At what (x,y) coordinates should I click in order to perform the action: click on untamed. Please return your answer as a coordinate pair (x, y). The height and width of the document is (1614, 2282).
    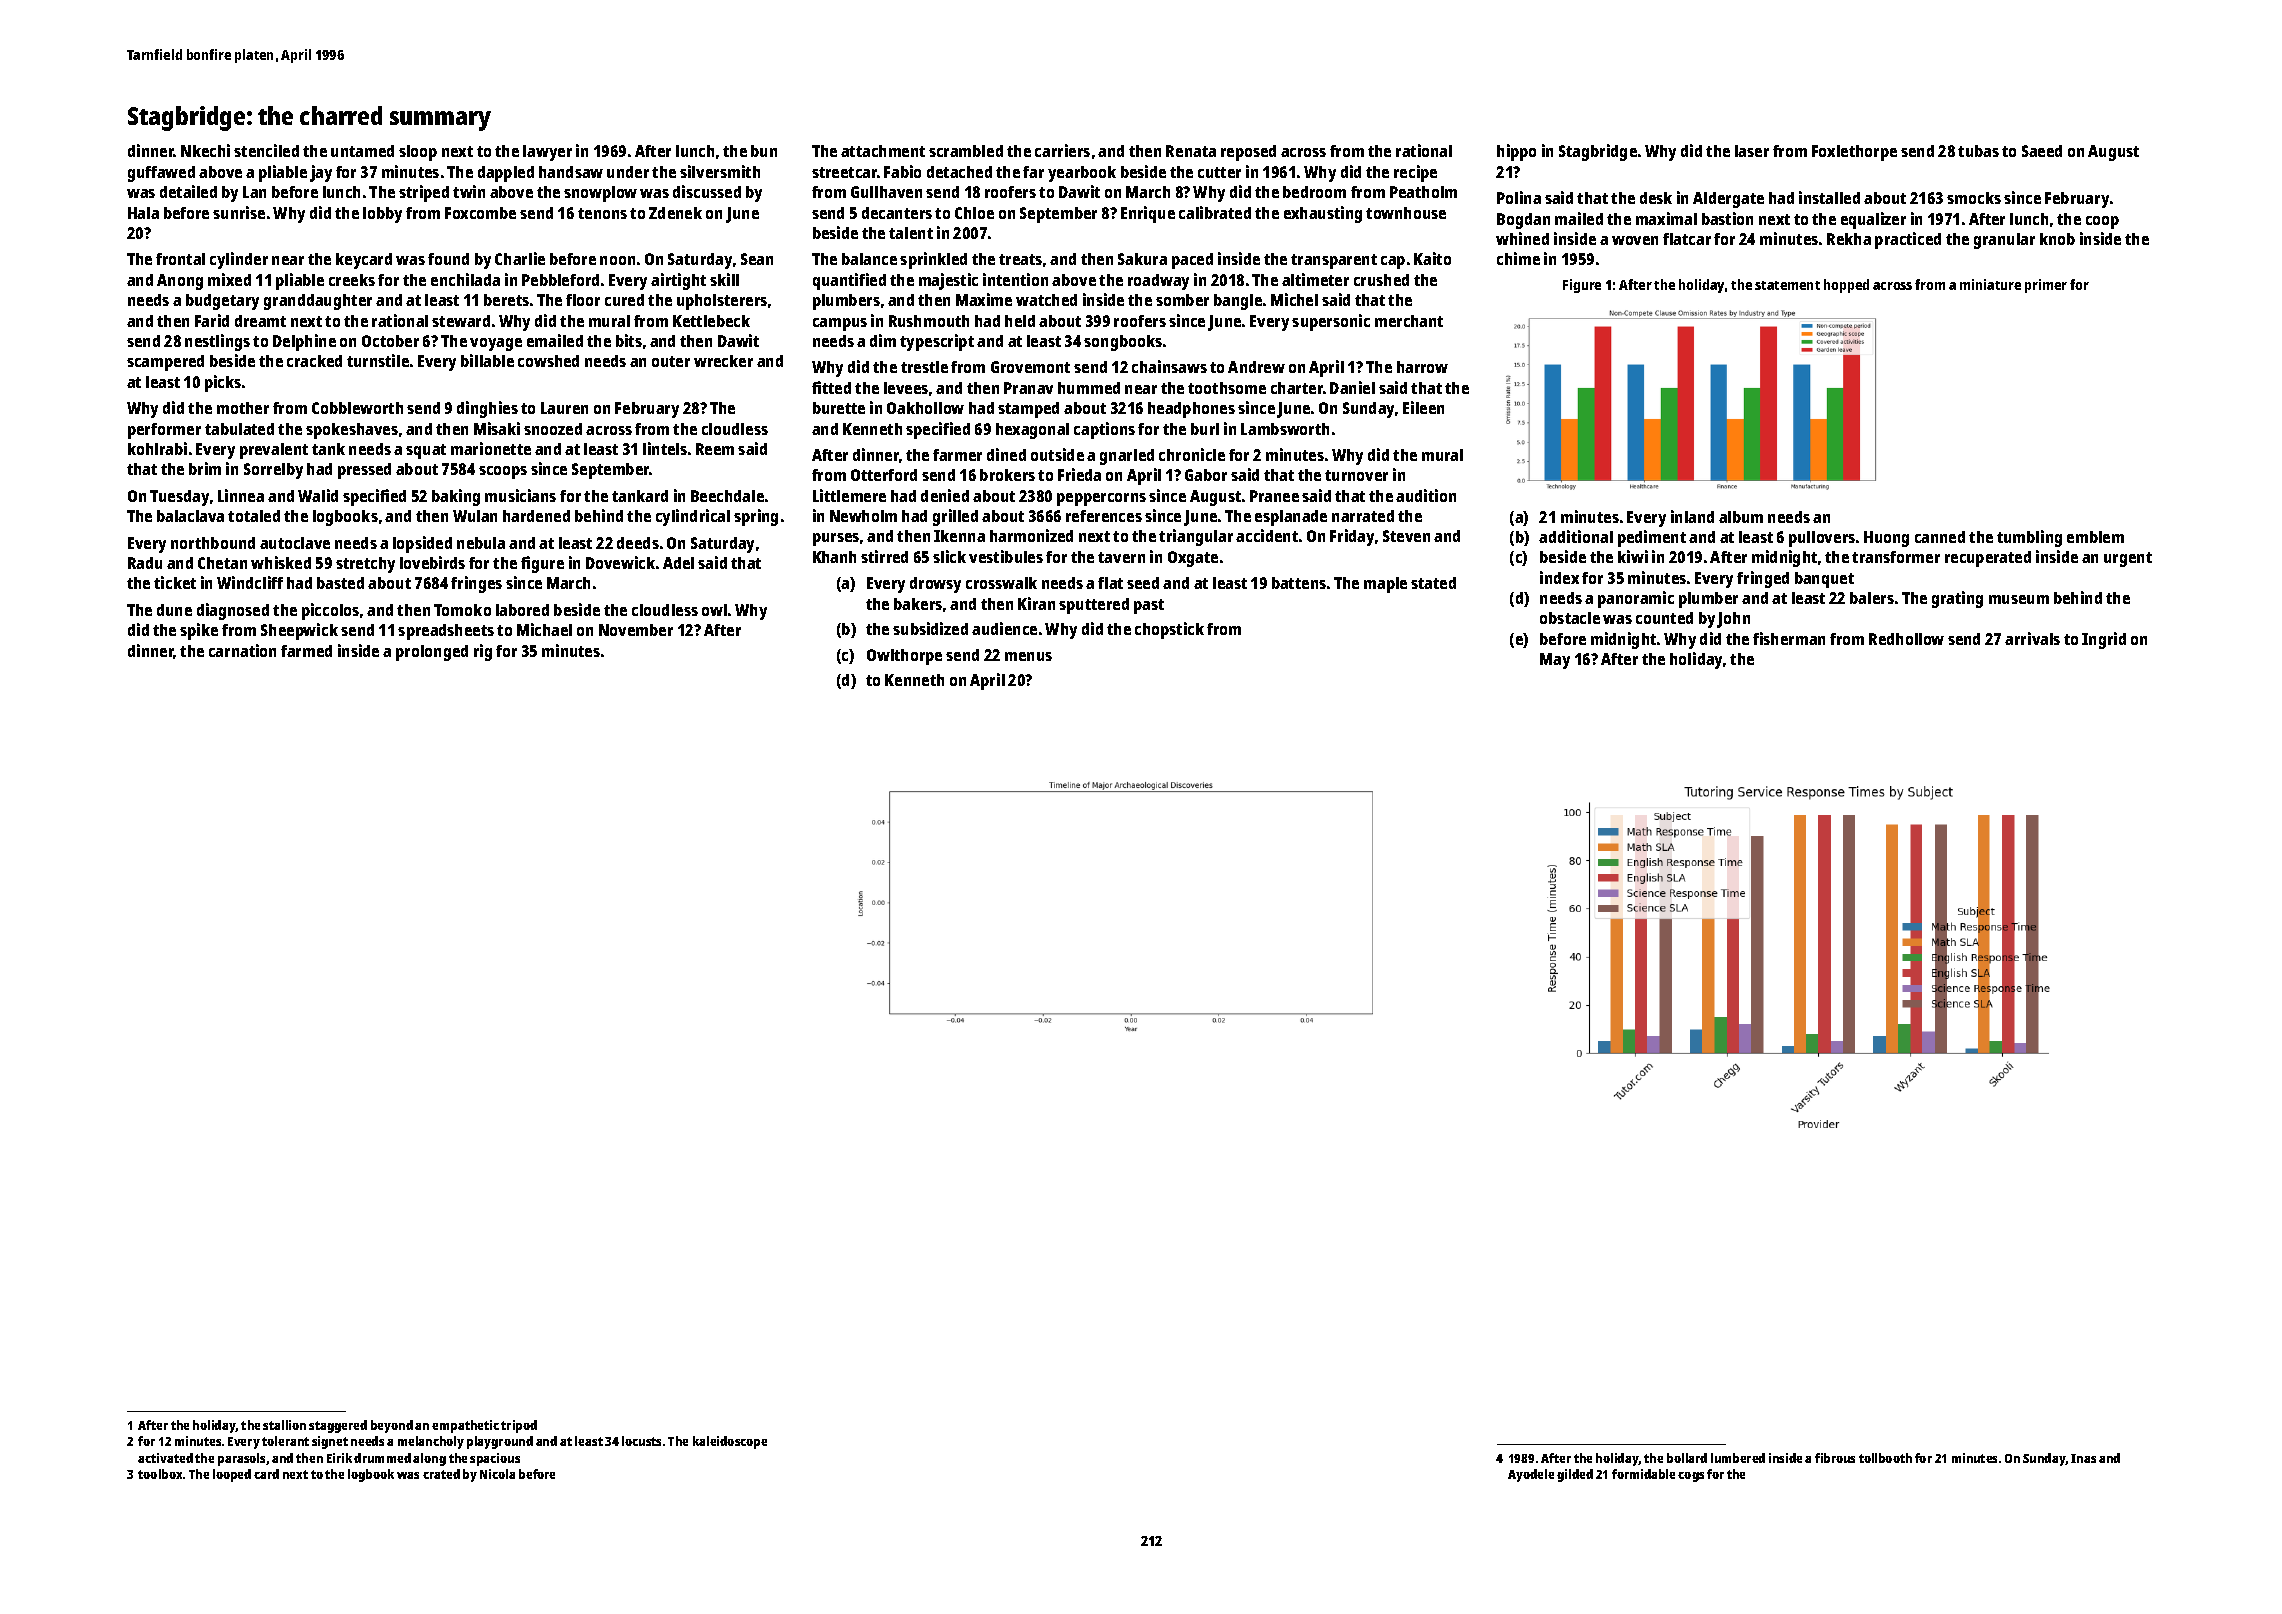
    Looking at the image, I should click on (362, 151).
